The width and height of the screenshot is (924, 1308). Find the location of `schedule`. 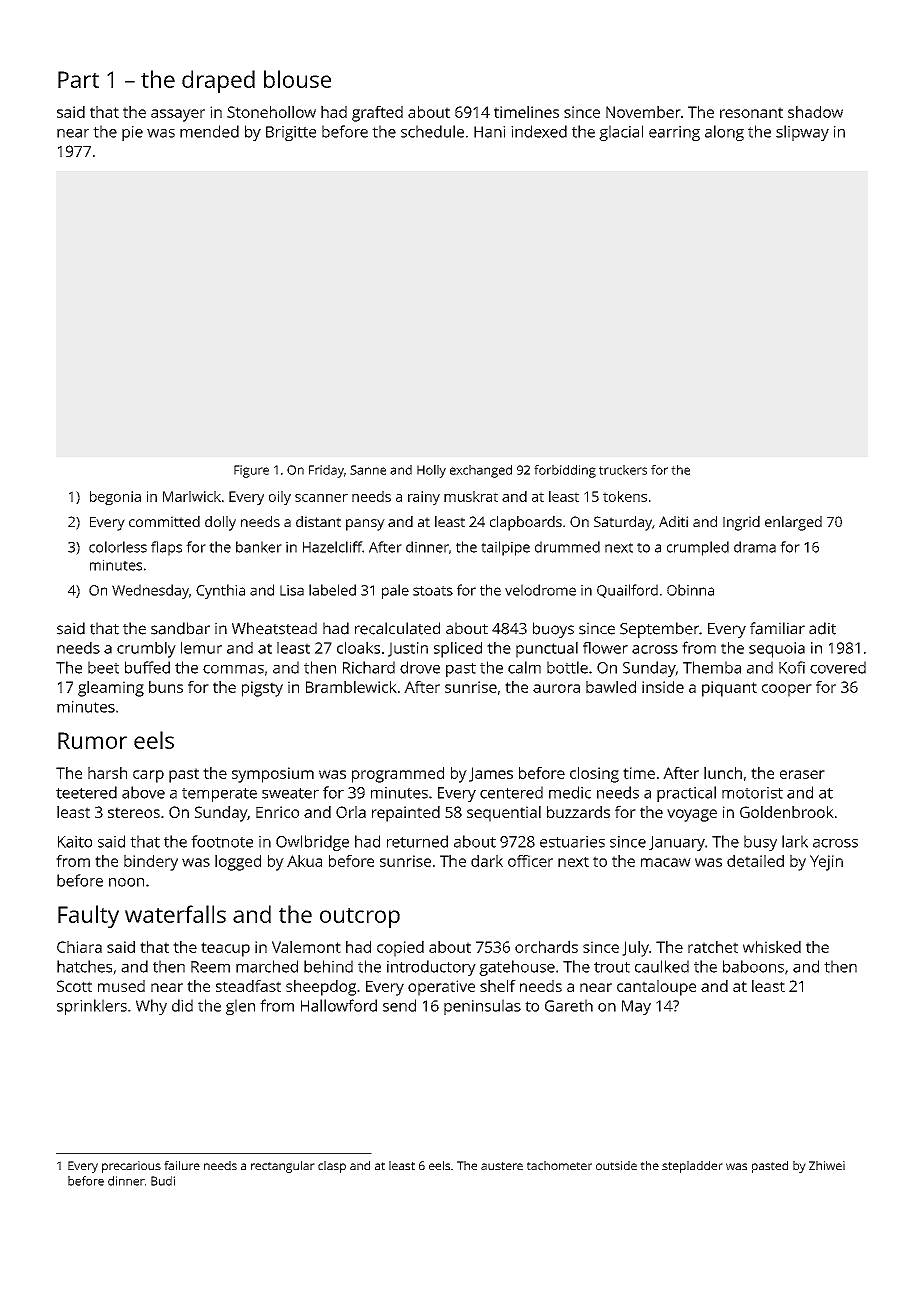

schedule is located at coordinates (432, 131).
